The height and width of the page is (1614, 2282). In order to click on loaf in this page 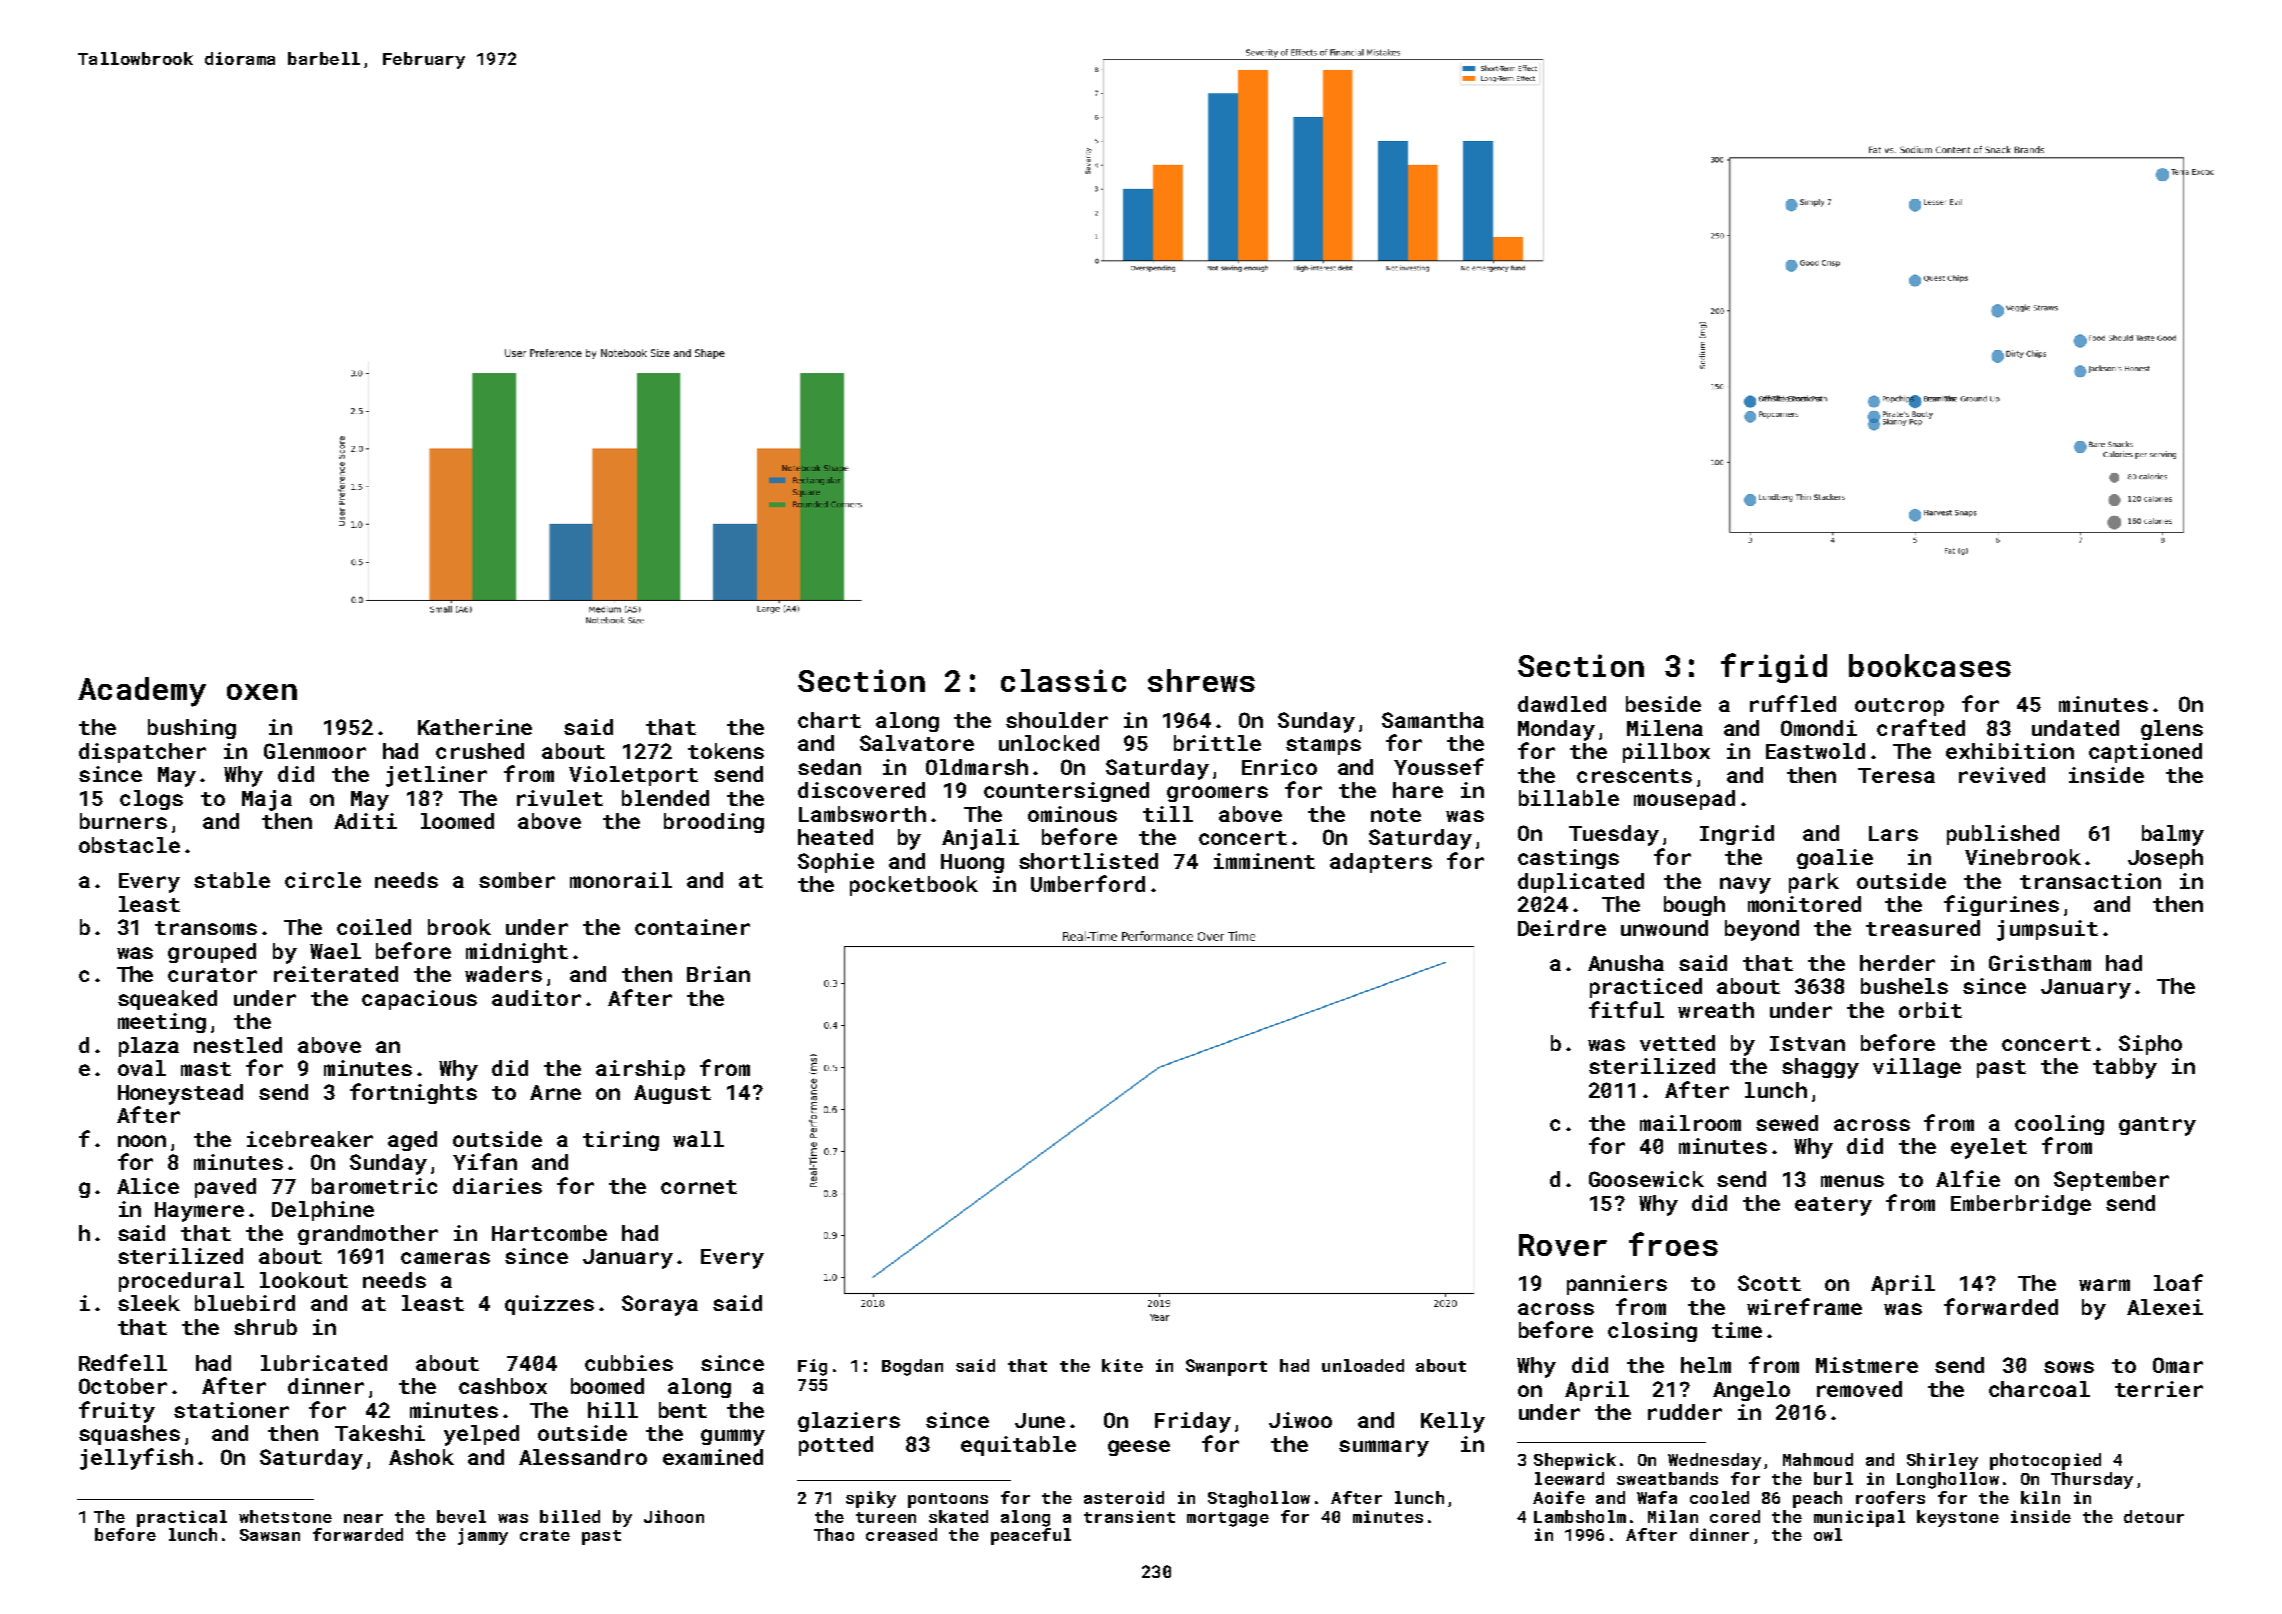, I will do `click(2178, 1282)`.
